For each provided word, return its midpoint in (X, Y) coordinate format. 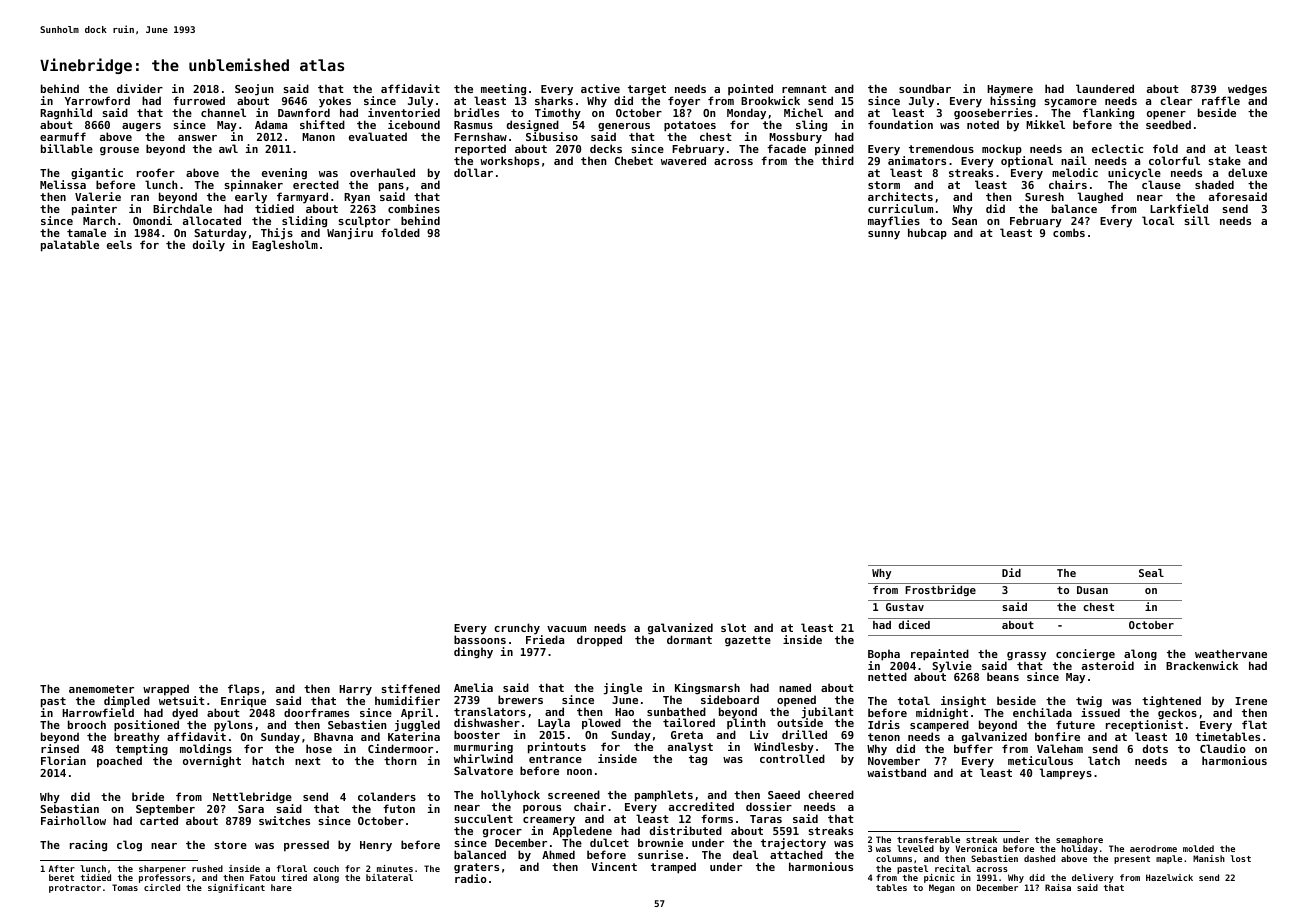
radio (471, 878)
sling (811, 126)
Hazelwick (1169, 877)
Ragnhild (66, 114)
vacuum (566, 629)
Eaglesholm (285, 245)
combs (1069, 232)
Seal (1151, 573)
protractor (75, 889)
